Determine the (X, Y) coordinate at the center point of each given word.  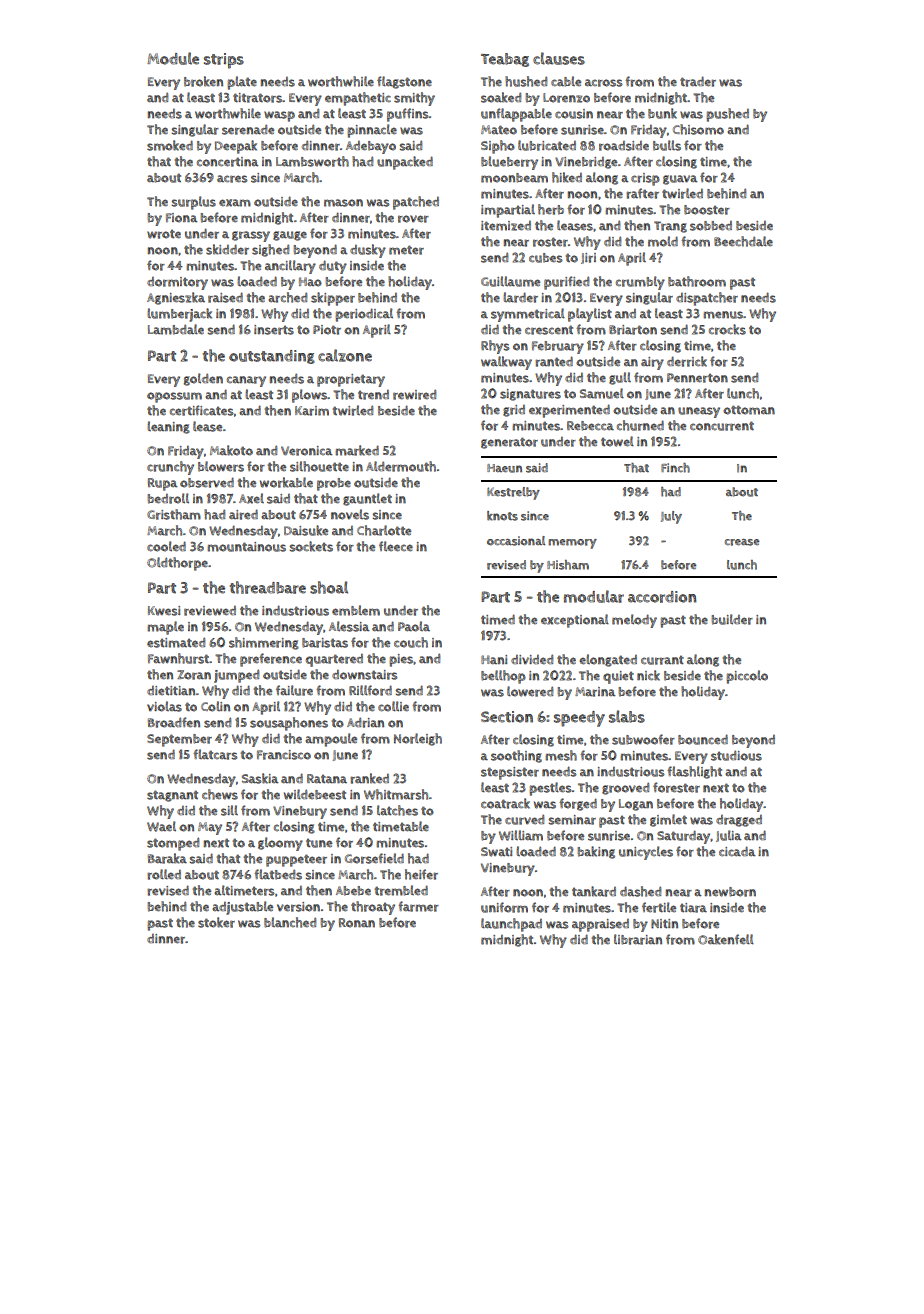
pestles (550, 789)
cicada (737, 851)
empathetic (358, 99)
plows (309, 396)
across (604, 83)
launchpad (511, 925)
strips (224, 61)
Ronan (357, 923)
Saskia (260, 778)
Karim (312, 411)
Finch (675, 468)
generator (509, 443)
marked (357, 450)
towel (617, 441)
